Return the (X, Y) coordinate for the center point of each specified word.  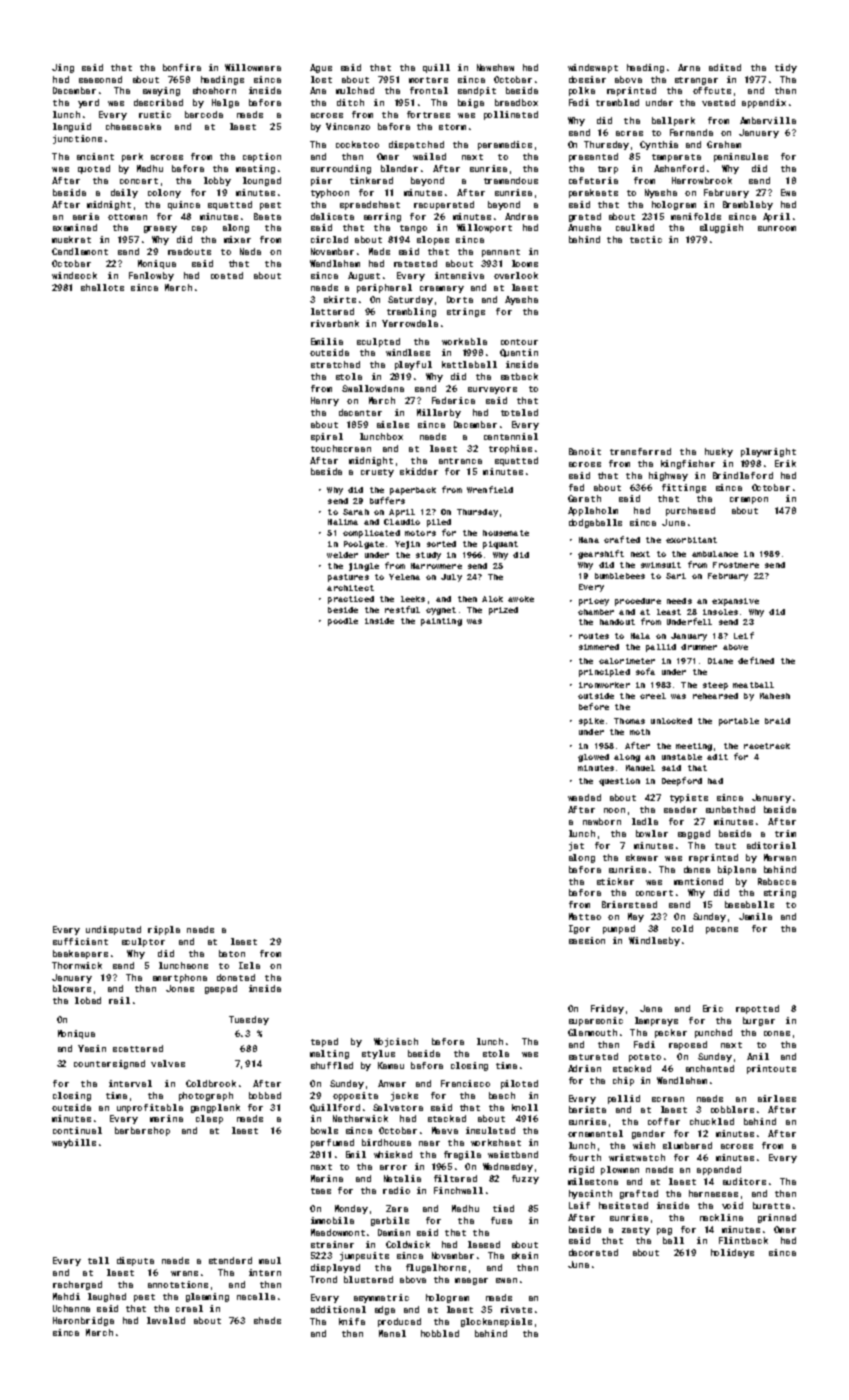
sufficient (80, 941)
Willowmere (253, 67)
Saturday (410, 300)
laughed (107, 1297)
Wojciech (396, 1042)
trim (785, 833)
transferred (640, 451)
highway (668, 476)
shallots (102, 287)
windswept (593, 68)
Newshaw (495, 67)
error (393, 1167)
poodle (343, 622)
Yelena (404, 577)
